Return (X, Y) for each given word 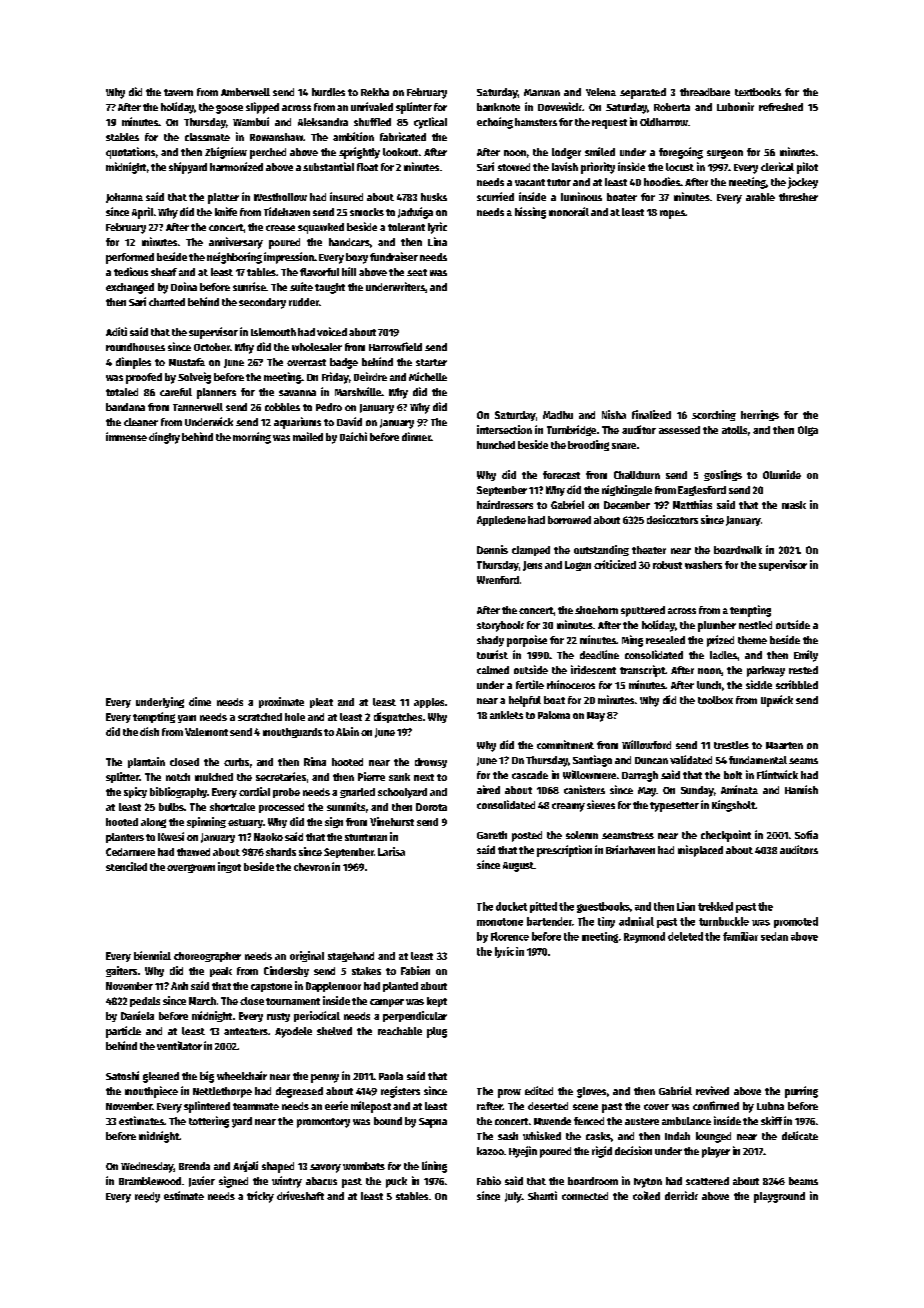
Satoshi (122, 1075)
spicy (135, 792)
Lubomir (735, 106)
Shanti (542, 1195)
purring (801, 1092)
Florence (510, 936)
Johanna (124, 198)
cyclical (430, 123)
